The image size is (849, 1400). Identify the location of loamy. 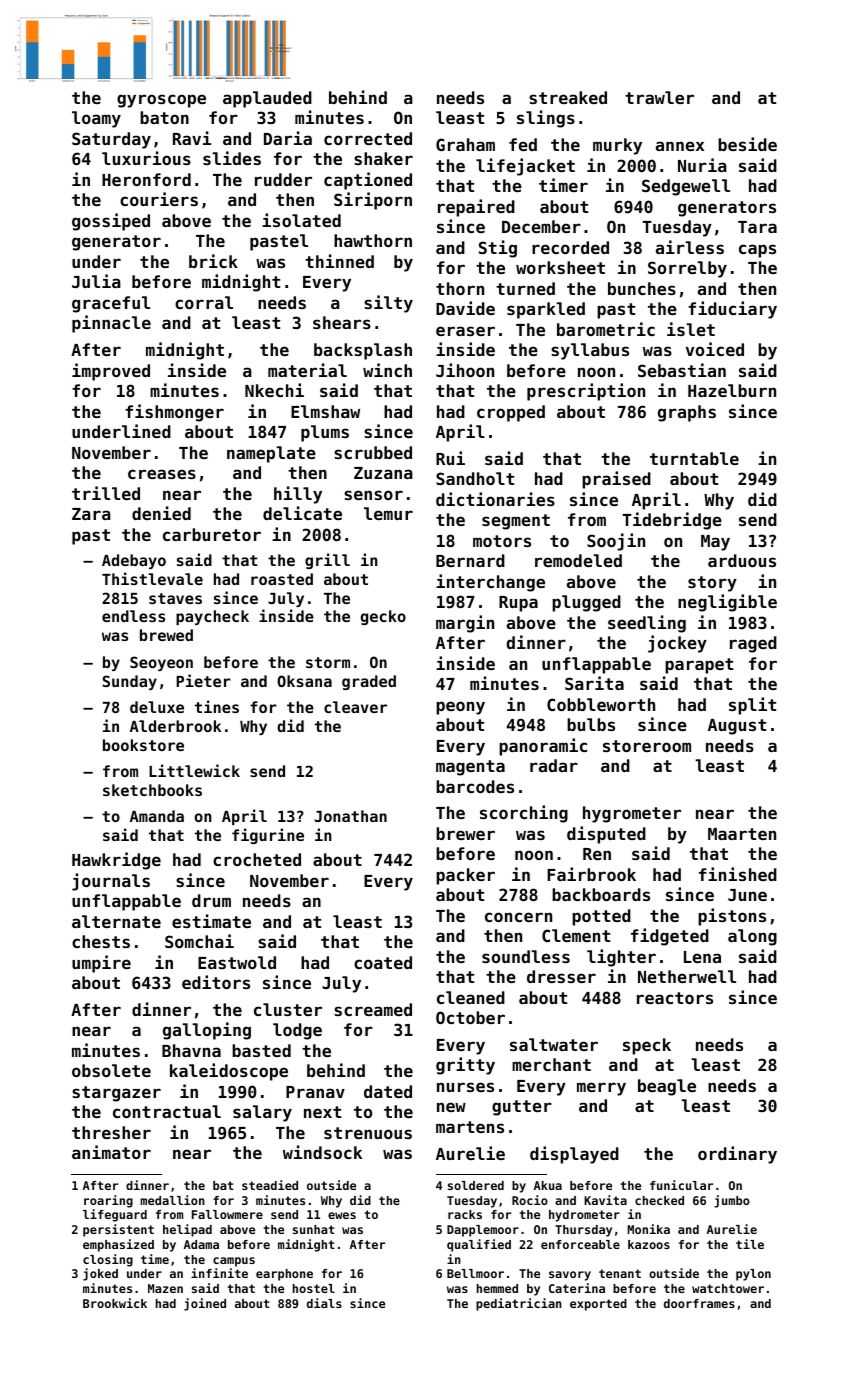
(96, 119).
